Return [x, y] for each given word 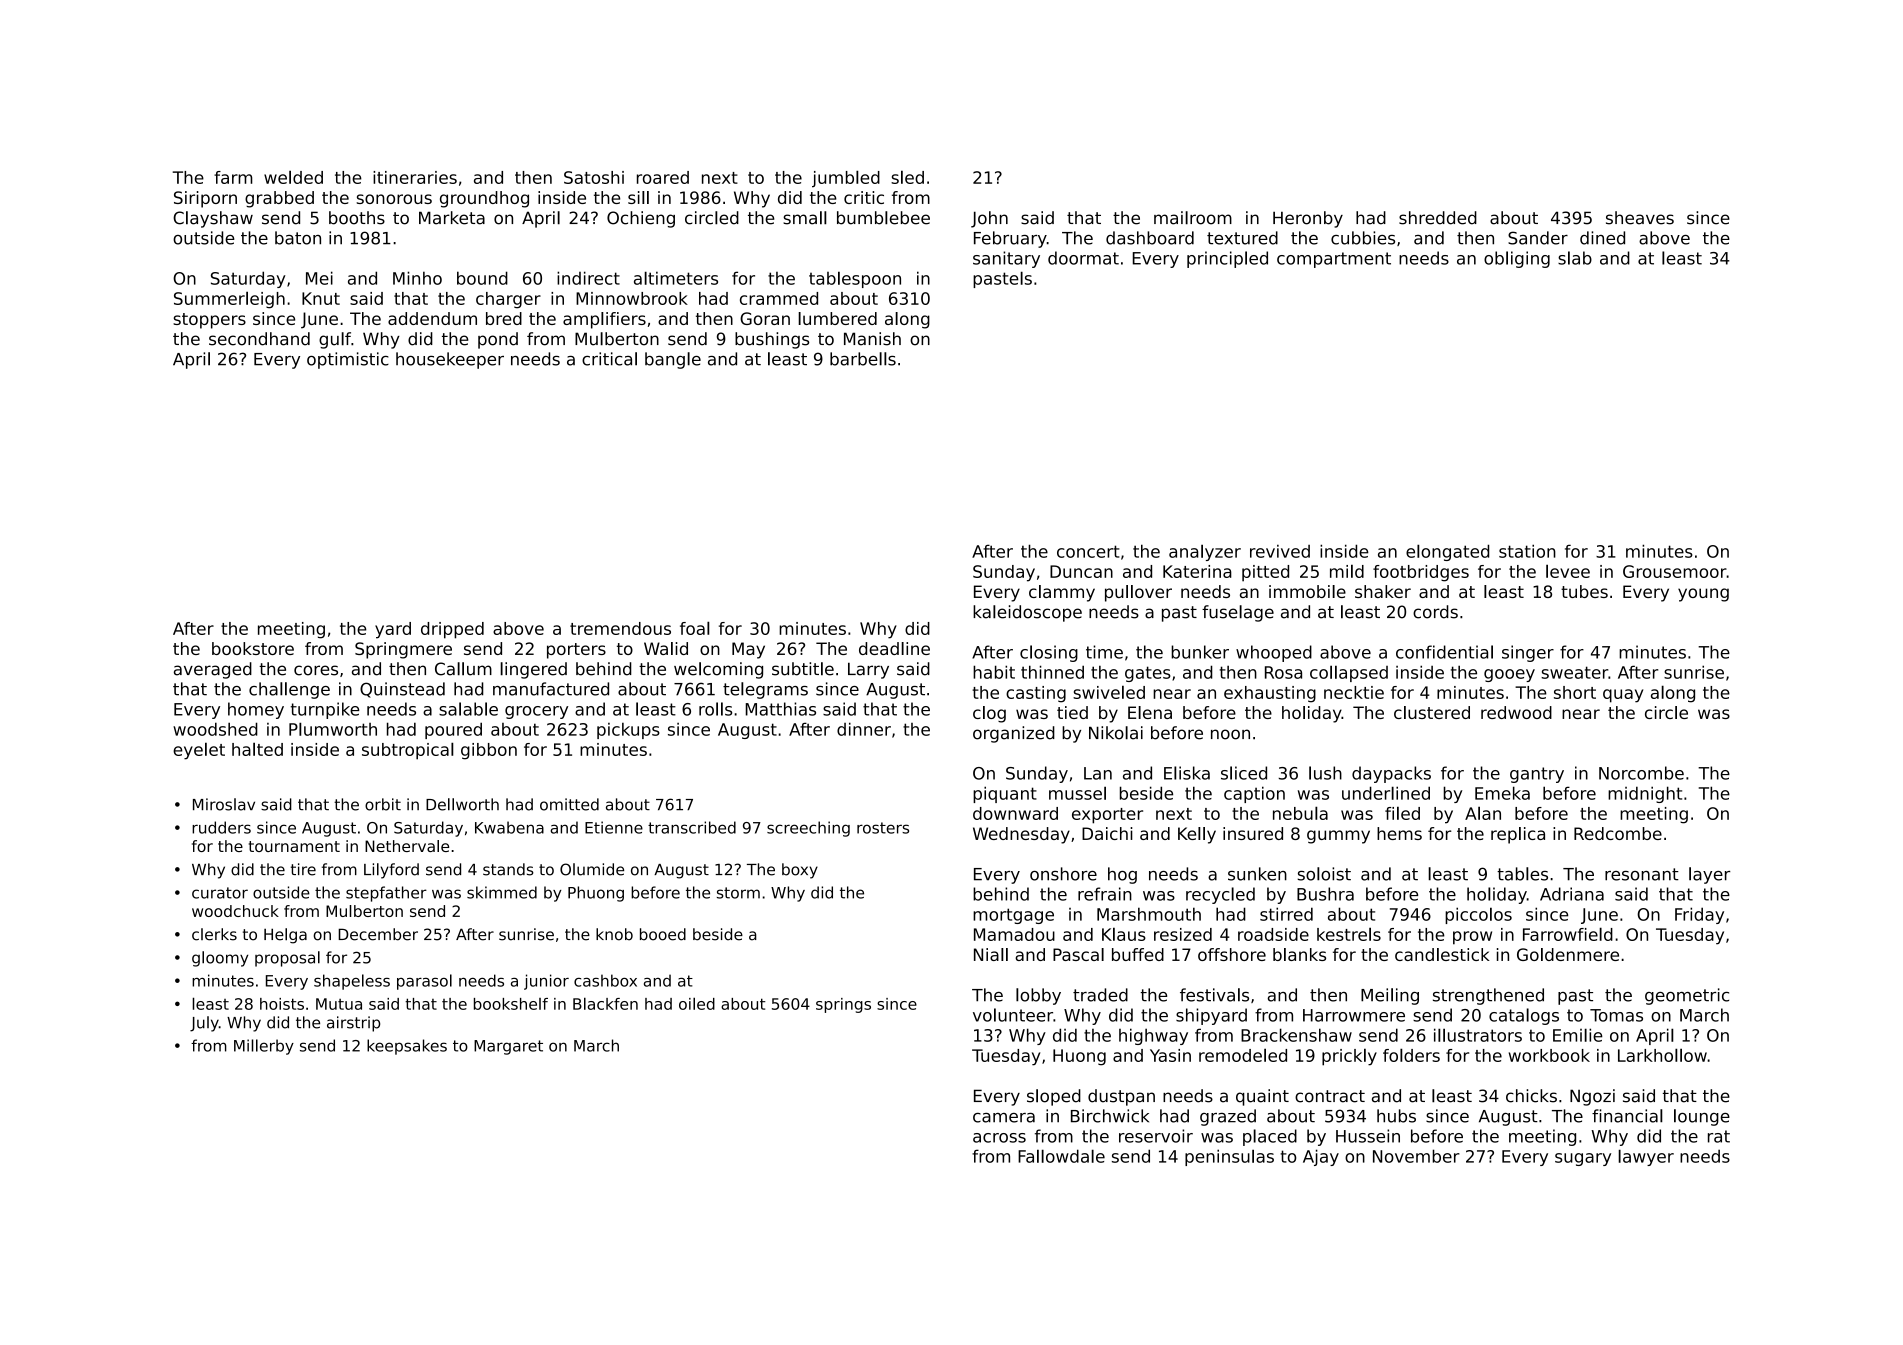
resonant [1642, 874]
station [1527, 551]
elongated [1447, 552]
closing [1049, 653]
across [999, 1138]
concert [1088, 551]
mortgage [1013, 916]
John [989, 219]
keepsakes [407, 1047]
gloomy [220, 959]
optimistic [348, 360]
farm [233, 177]
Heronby [1308, 219]
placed [1270, 1137]
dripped [452, 630]
